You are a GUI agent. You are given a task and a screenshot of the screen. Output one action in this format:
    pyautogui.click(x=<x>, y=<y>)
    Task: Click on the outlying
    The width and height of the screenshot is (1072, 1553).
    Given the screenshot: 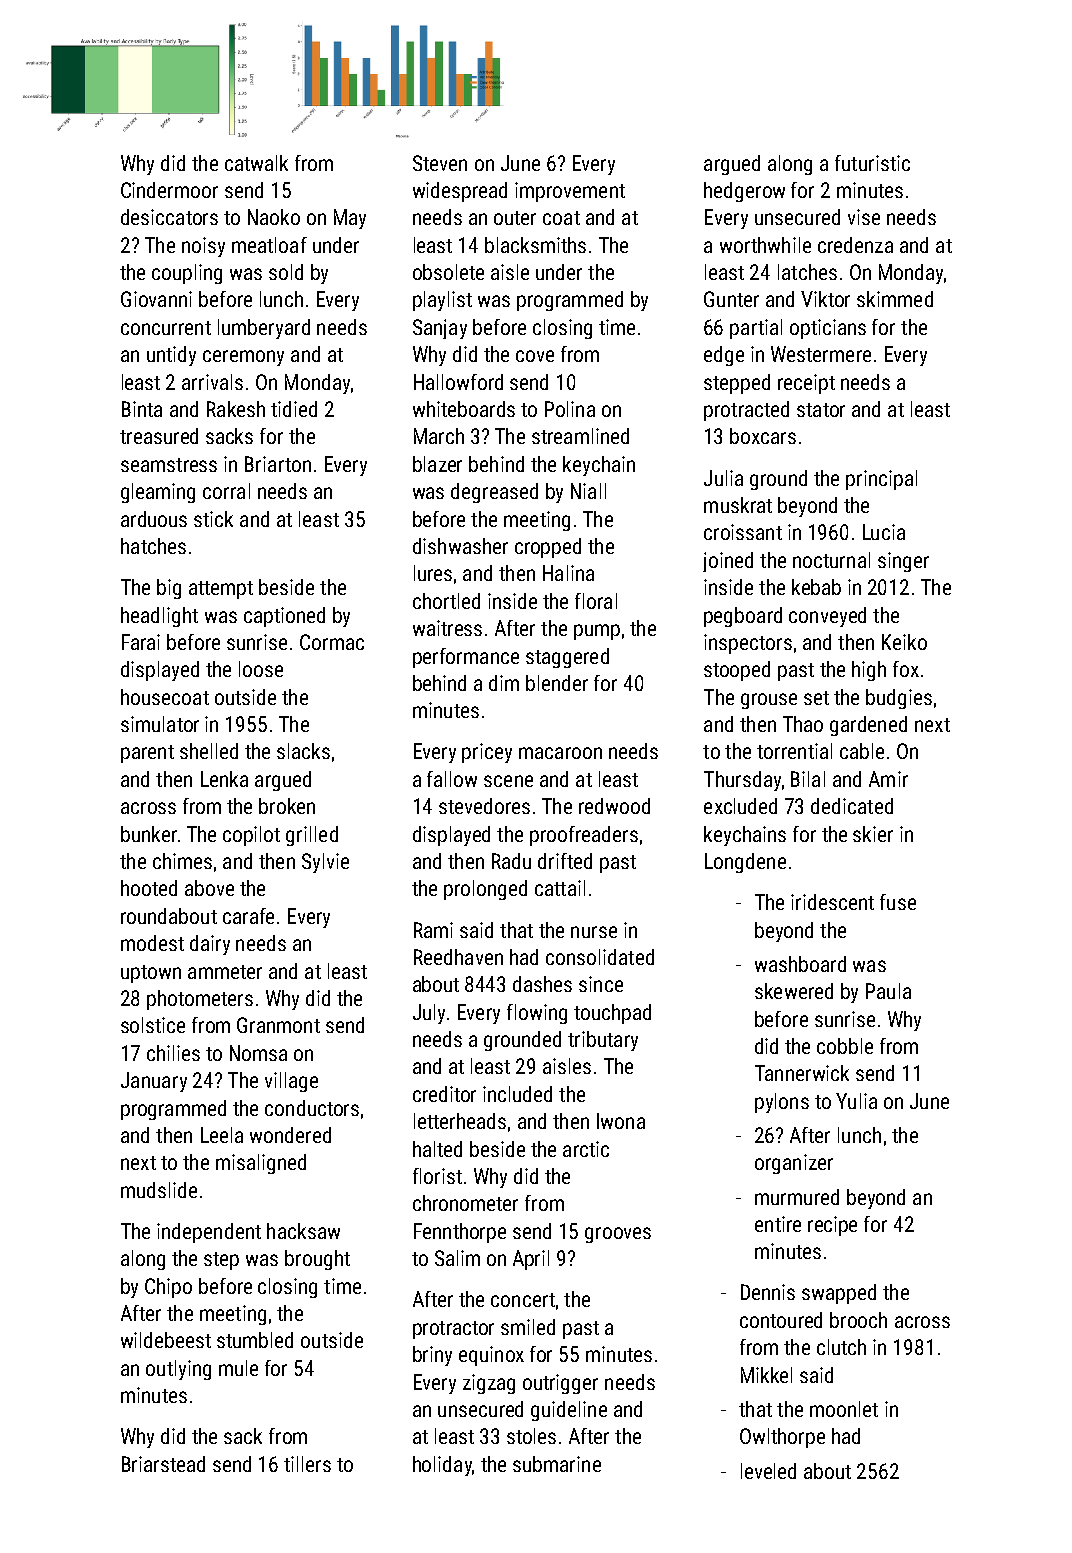 What is the action you would take?
    pyautogui.click(x=178, y=1370)
